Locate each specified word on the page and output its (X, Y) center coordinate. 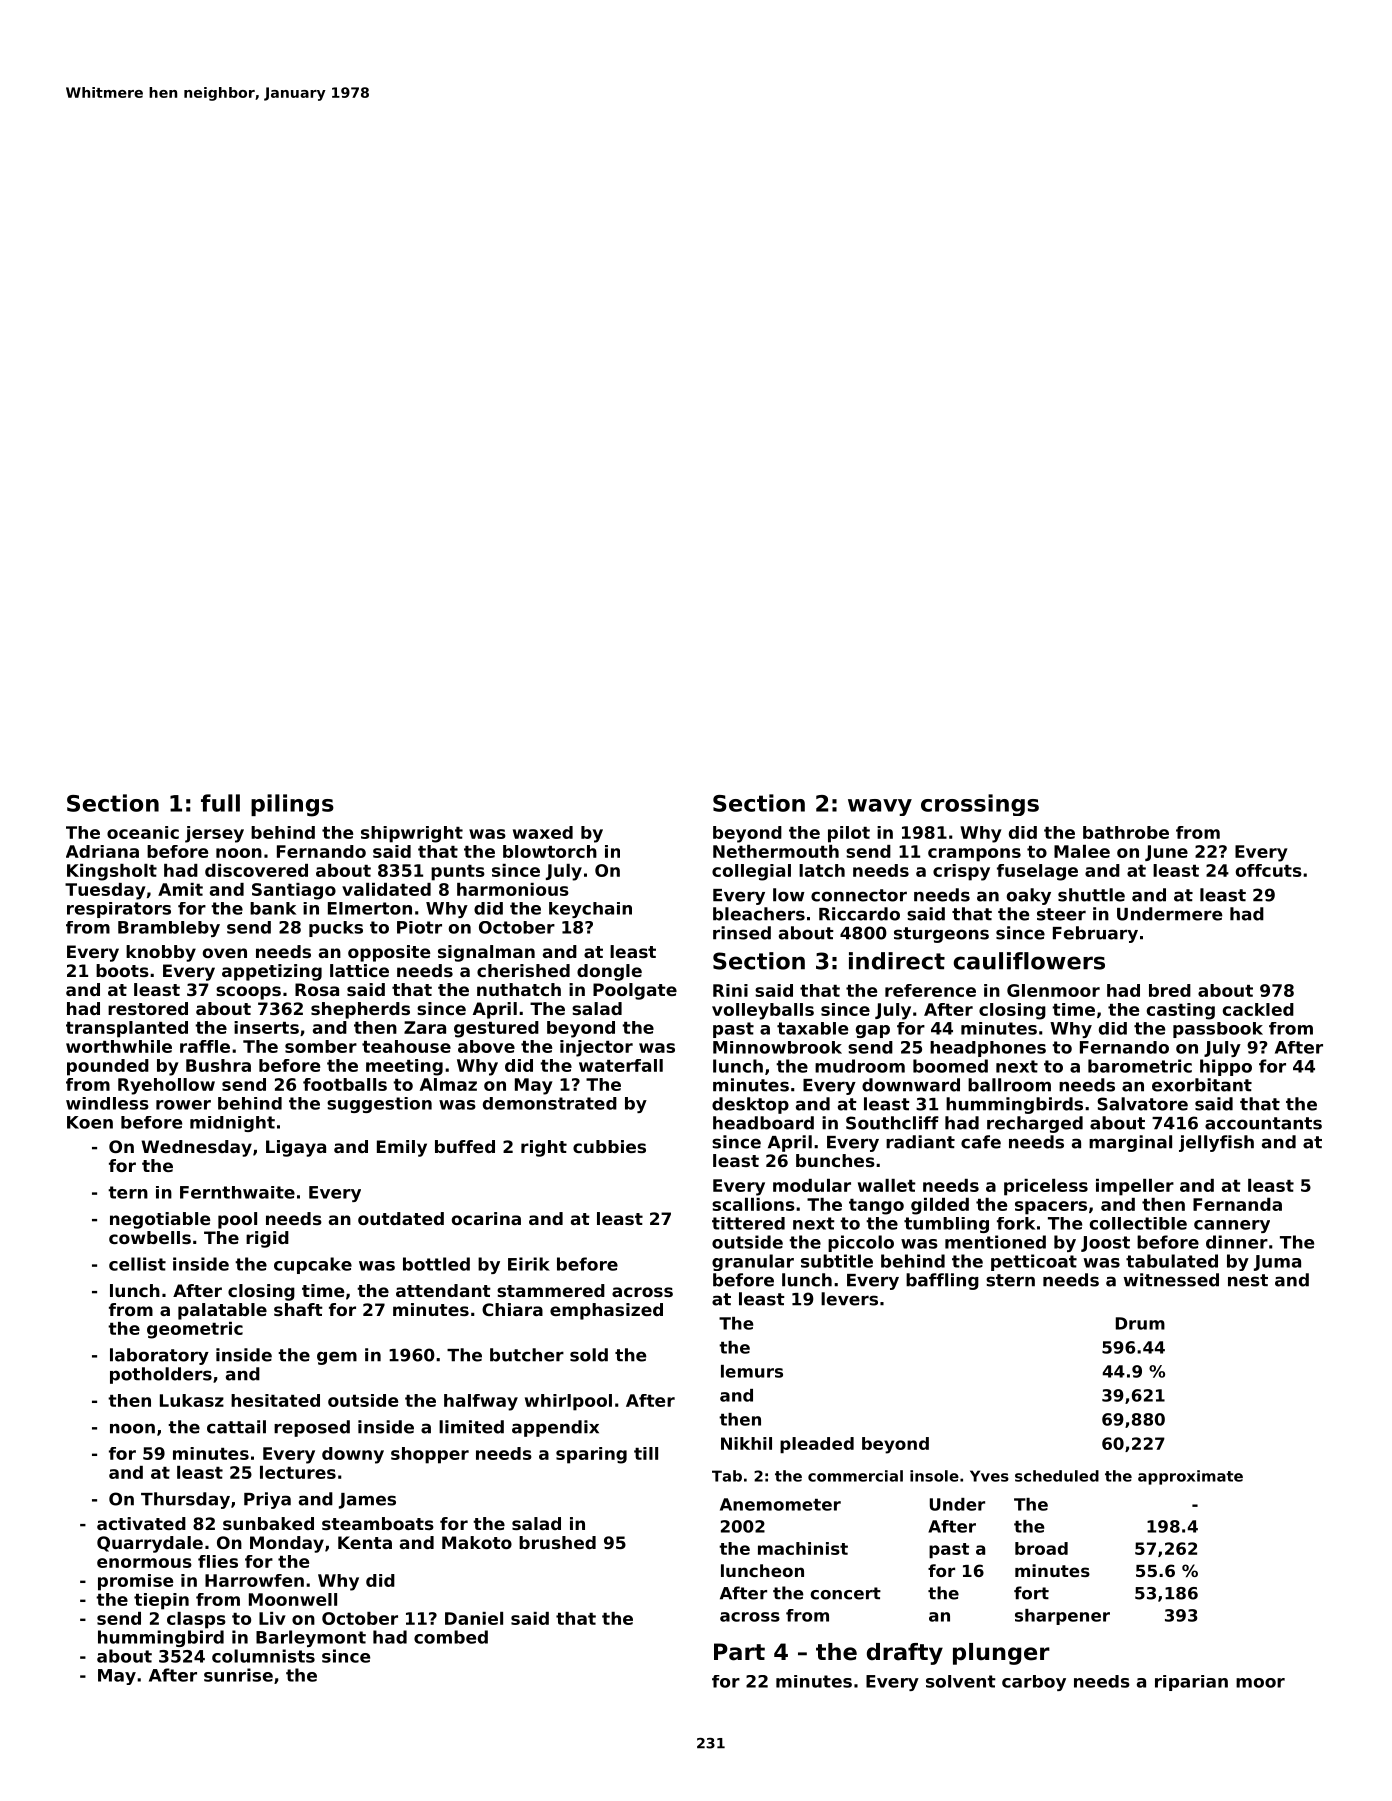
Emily (402, 1148)
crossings (980, 805)
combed (451, 1637)
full (220, 803)
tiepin (161, 1601)
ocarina (486, 1218)
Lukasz (192, 1400)
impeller (1135, 1187)
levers (849, 1299)
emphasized (606, 1311)
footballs (345, 1084)
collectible (1138, 1223)
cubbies (609, 1146)
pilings (292, 805)
